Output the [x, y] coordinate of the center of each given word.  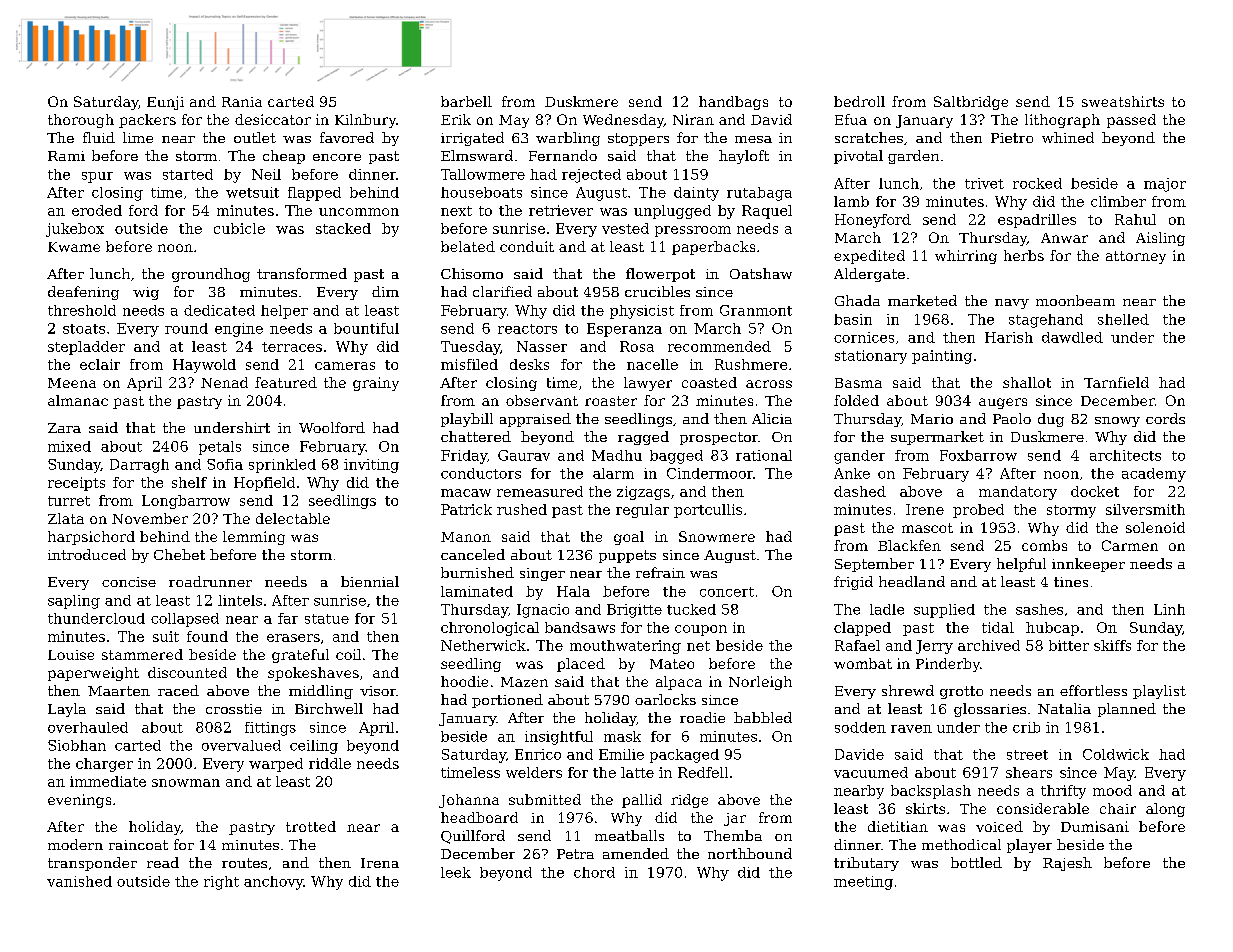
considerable [1043, 808]
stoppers [638, 139]
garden [913, 157]
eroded [97, 210]
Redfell [703, 772]
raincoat [138, 845]
